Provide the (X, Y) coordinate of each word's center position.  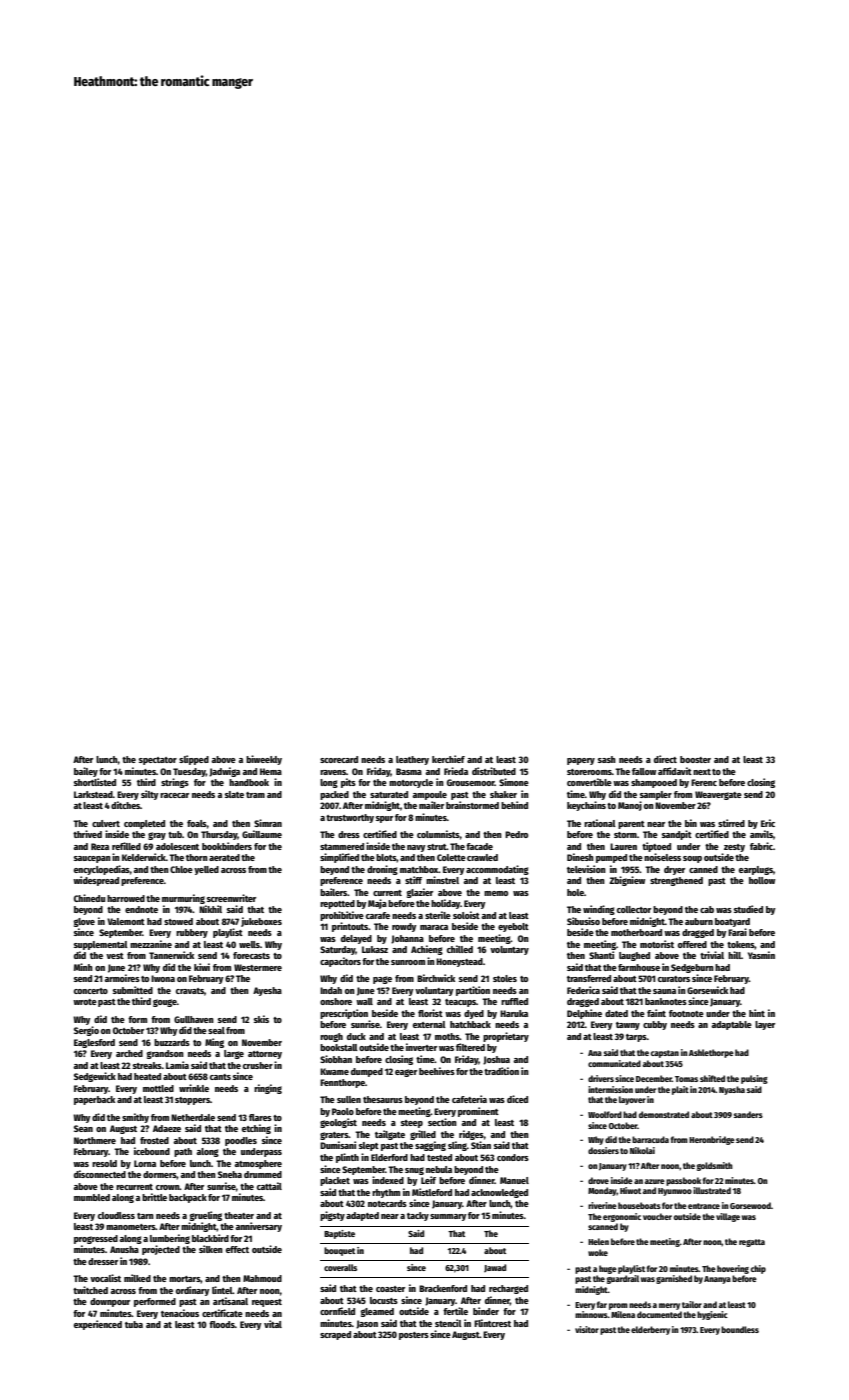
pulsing (754, 1079)
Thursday (219, 835)
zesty (734, 848)
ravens (333, 772)
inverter (421, 1047)
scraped (335, 1335)
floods (222, 1324)
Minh (83, 967)
